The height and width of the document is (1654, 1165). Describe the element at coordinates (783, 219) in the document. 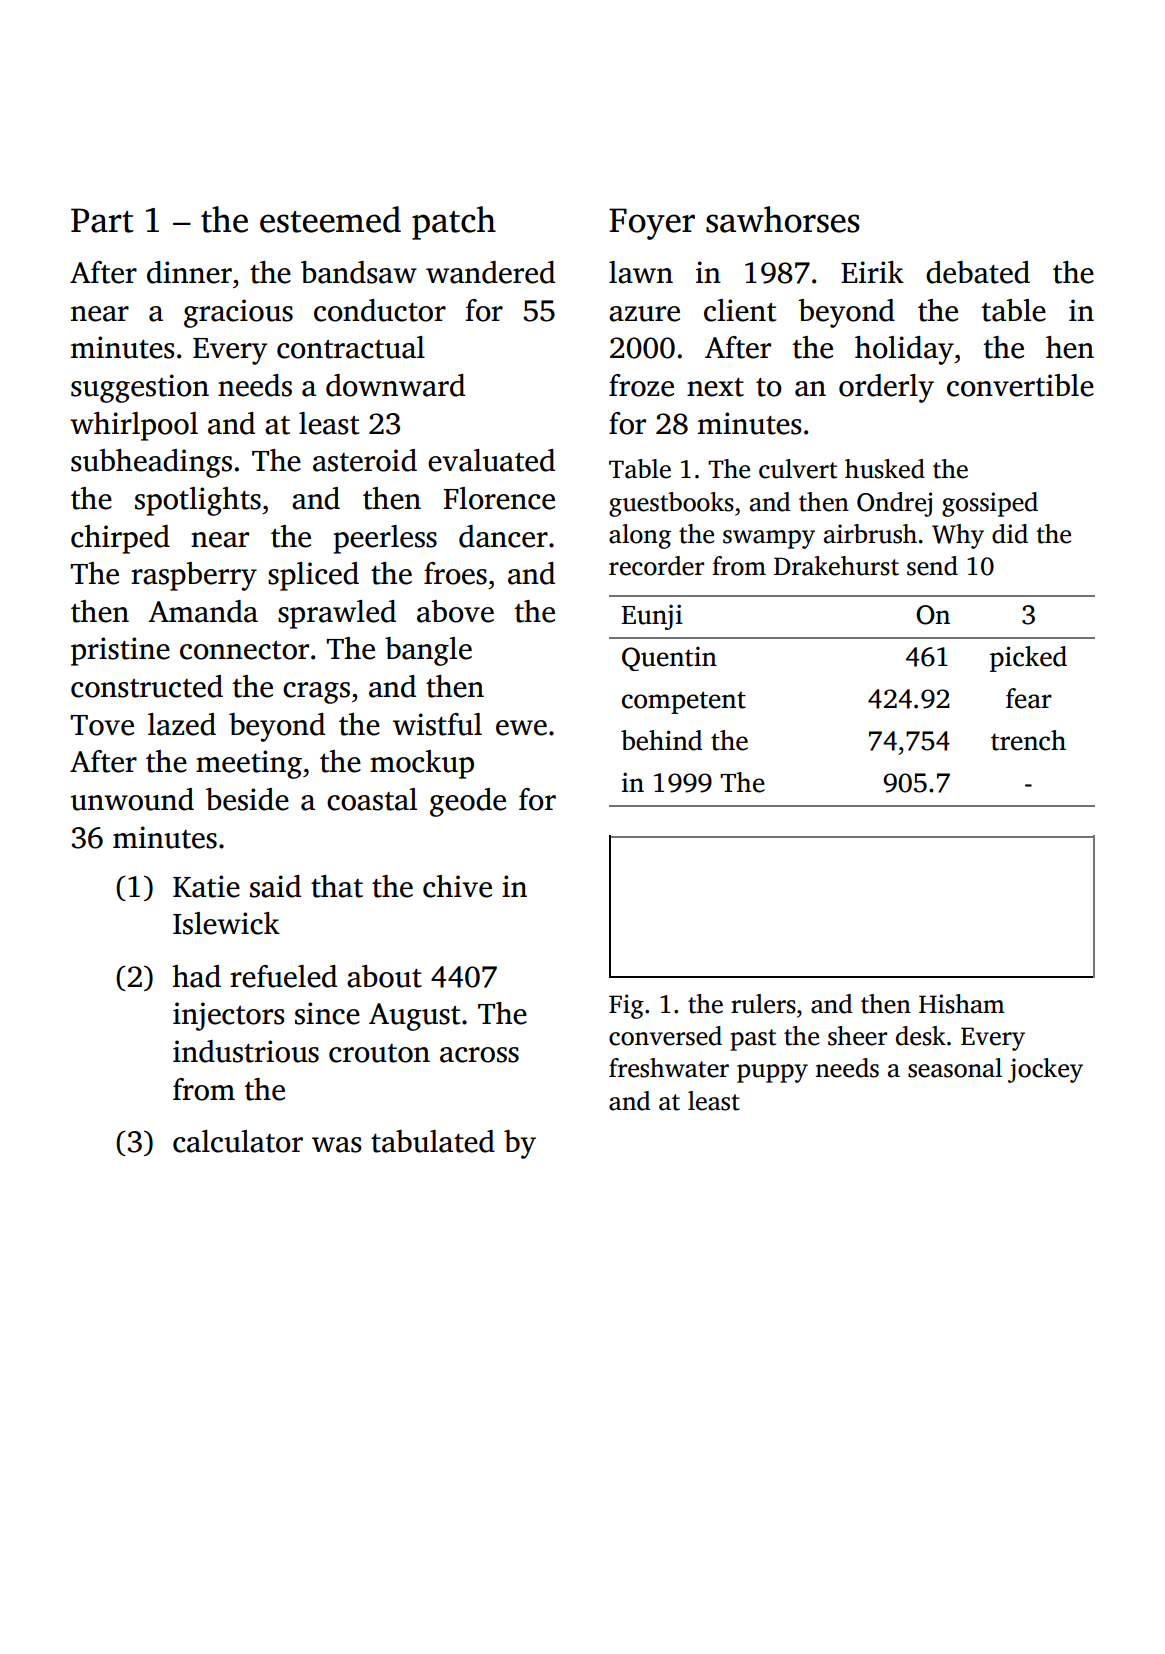

I see `sawhorses` at that location.
